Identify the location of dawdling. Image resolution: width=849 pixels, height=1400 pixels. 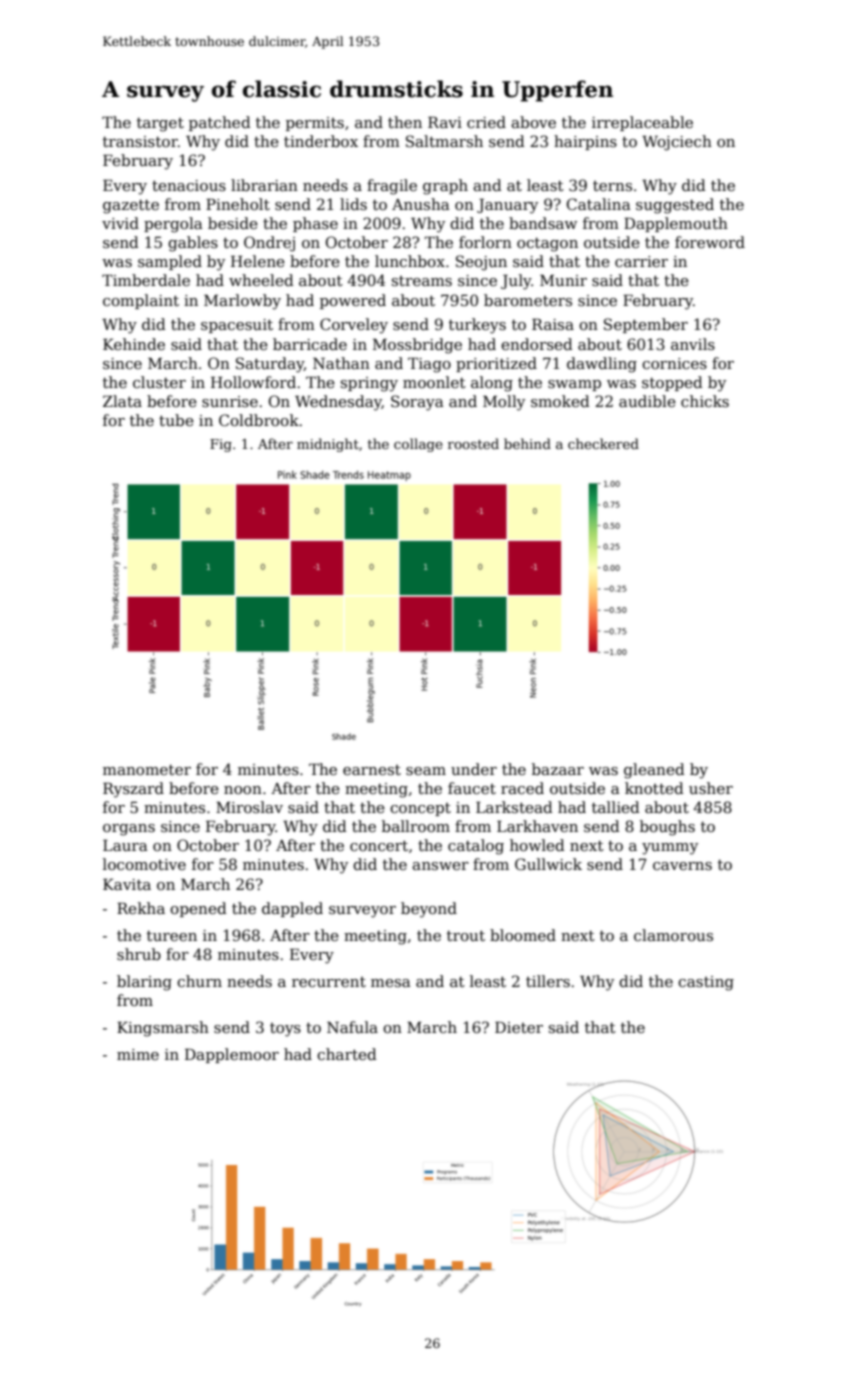
(602, 365).
